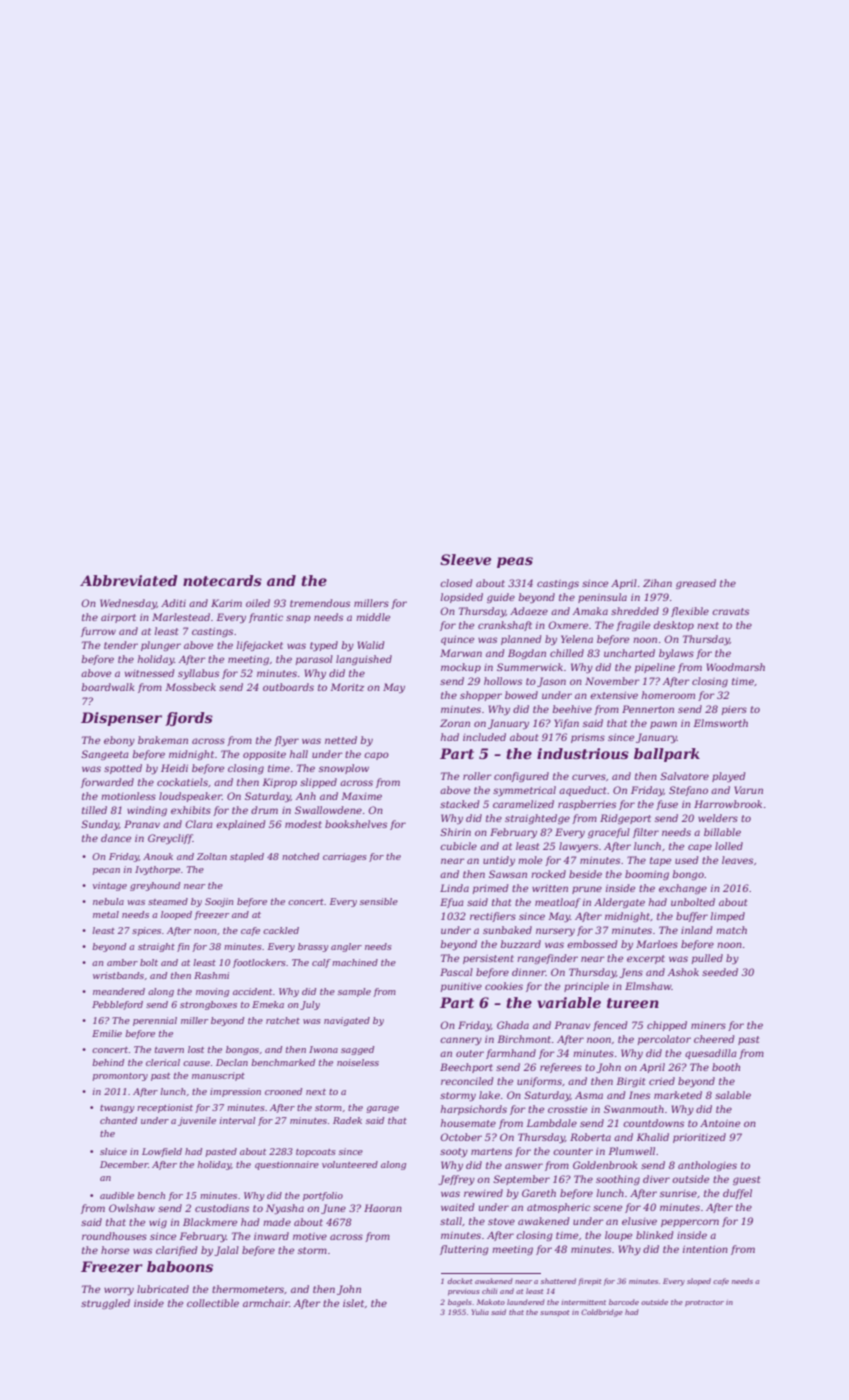 This screenshot has width=849, height=1400. What do you see at coordinates (222, 580) in the screenshot?
I see `notecards` at bounding box center [222, 580].
